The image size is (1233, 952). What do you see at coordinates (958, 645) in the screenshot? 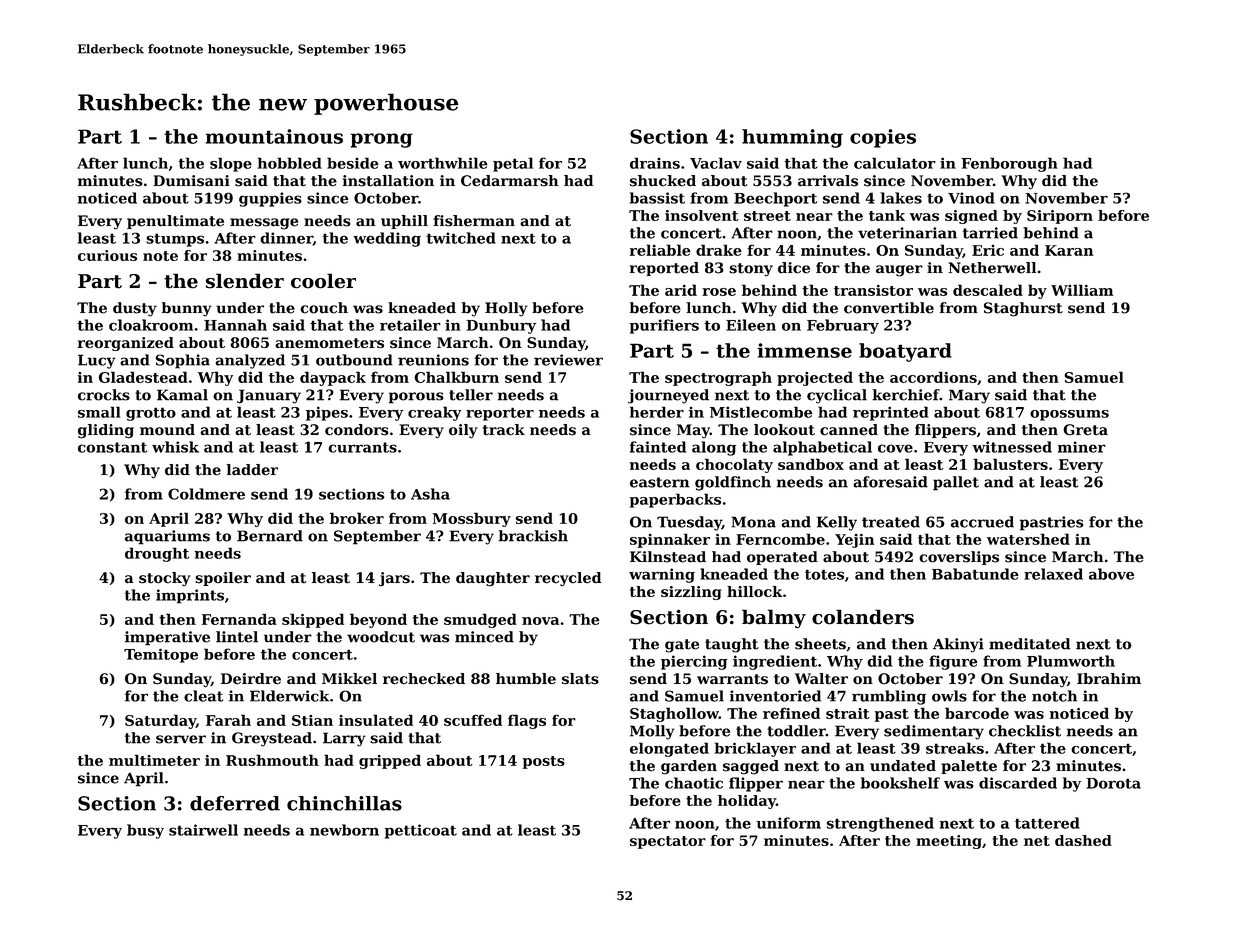
I see `Akinyi` at bounding box center [958, 645].
